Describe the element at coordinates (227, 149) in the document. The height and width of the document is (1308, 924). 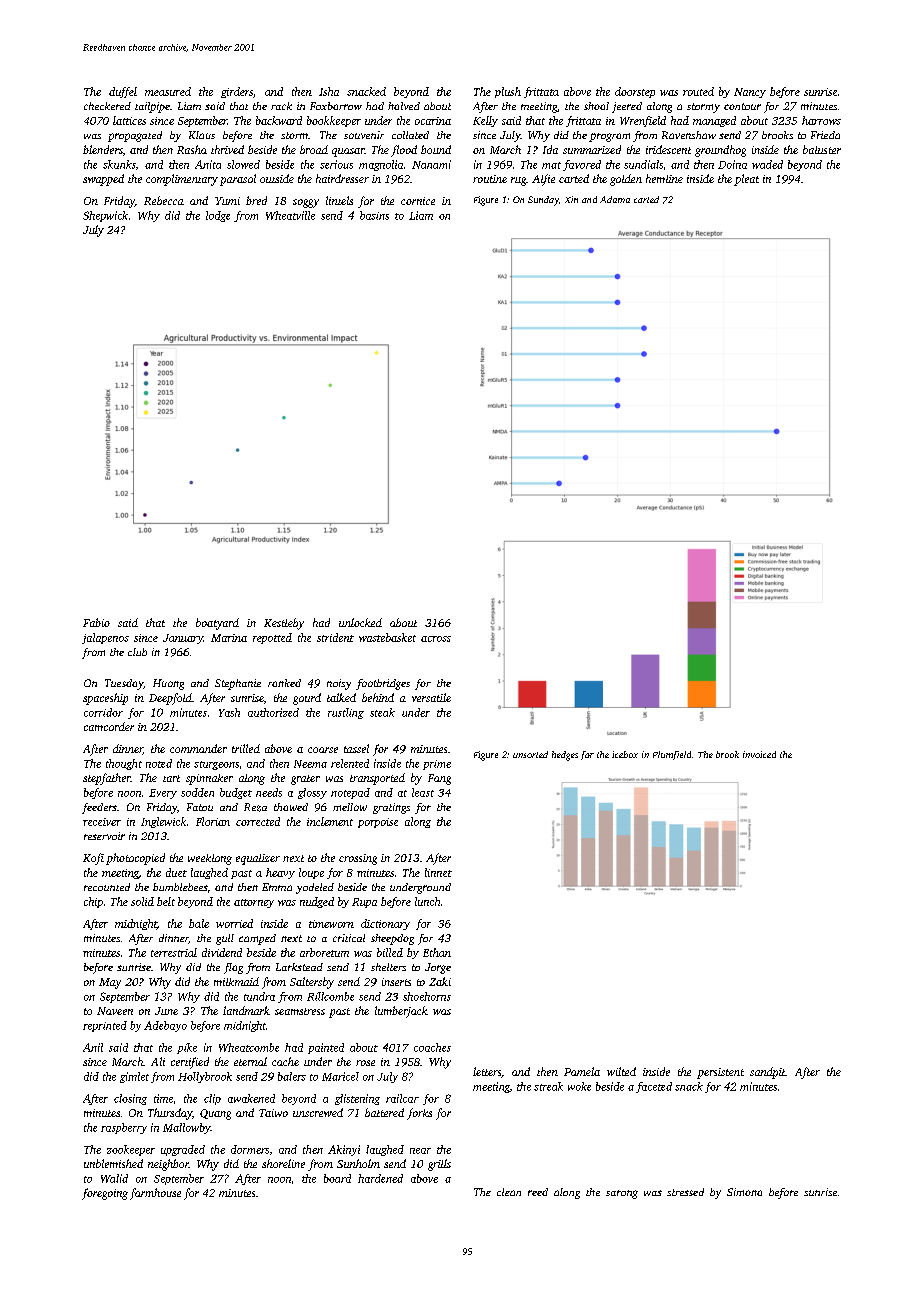
I see `thrived` at that location.
